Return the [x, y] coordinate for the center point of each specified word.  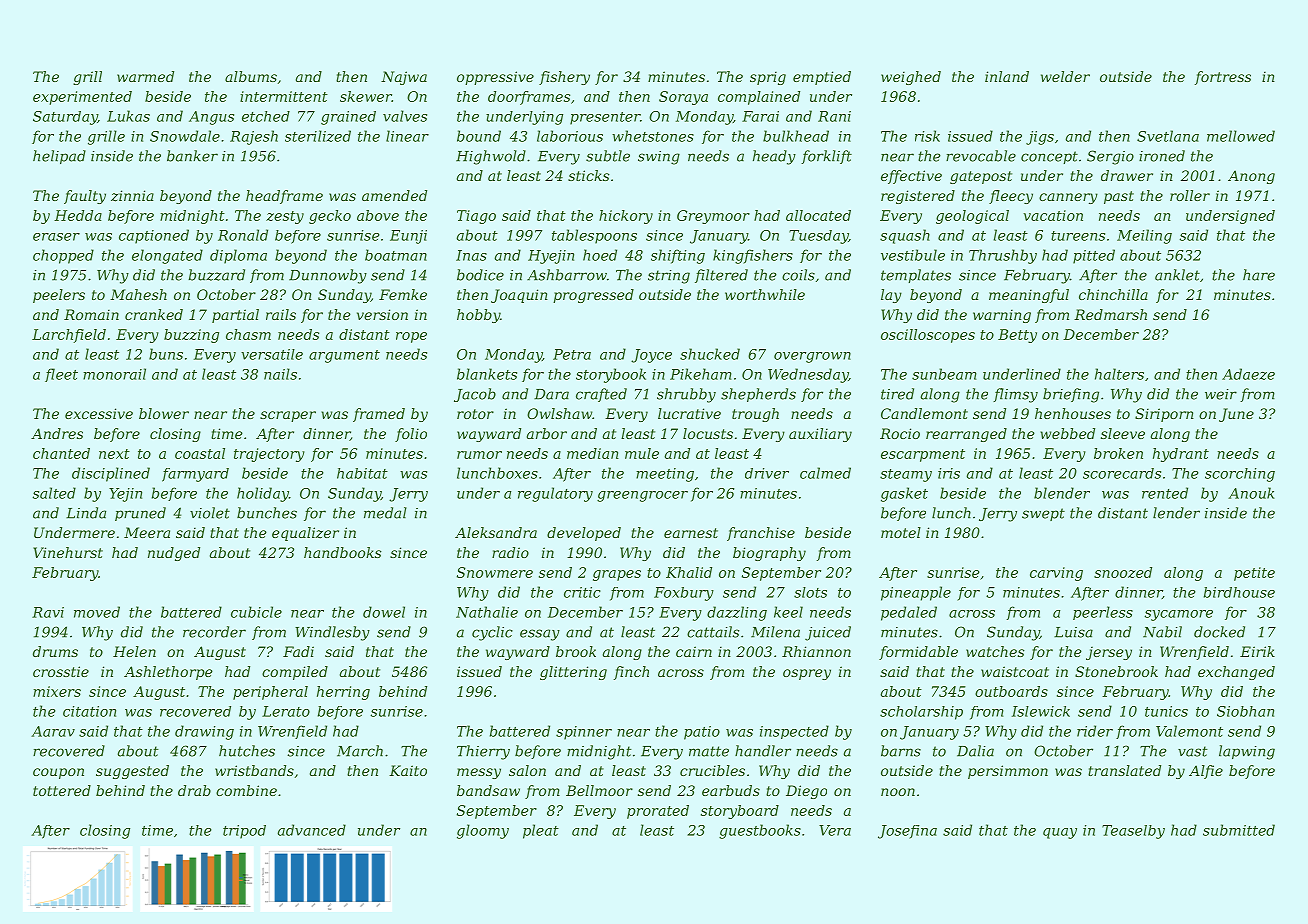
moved [97, 612]
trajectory [269, 455]
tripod [244, 832]
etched [266, 116]
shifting [678, 256]
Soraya [683, 98]
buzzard [217, 275]
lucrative [689, 413]
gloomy [483, 831]
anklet [1177, 275]
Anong [1251, 177]
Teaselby [1133, 832]
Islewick [1041, 711]
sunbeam [944, 374]
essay [540, 635]
